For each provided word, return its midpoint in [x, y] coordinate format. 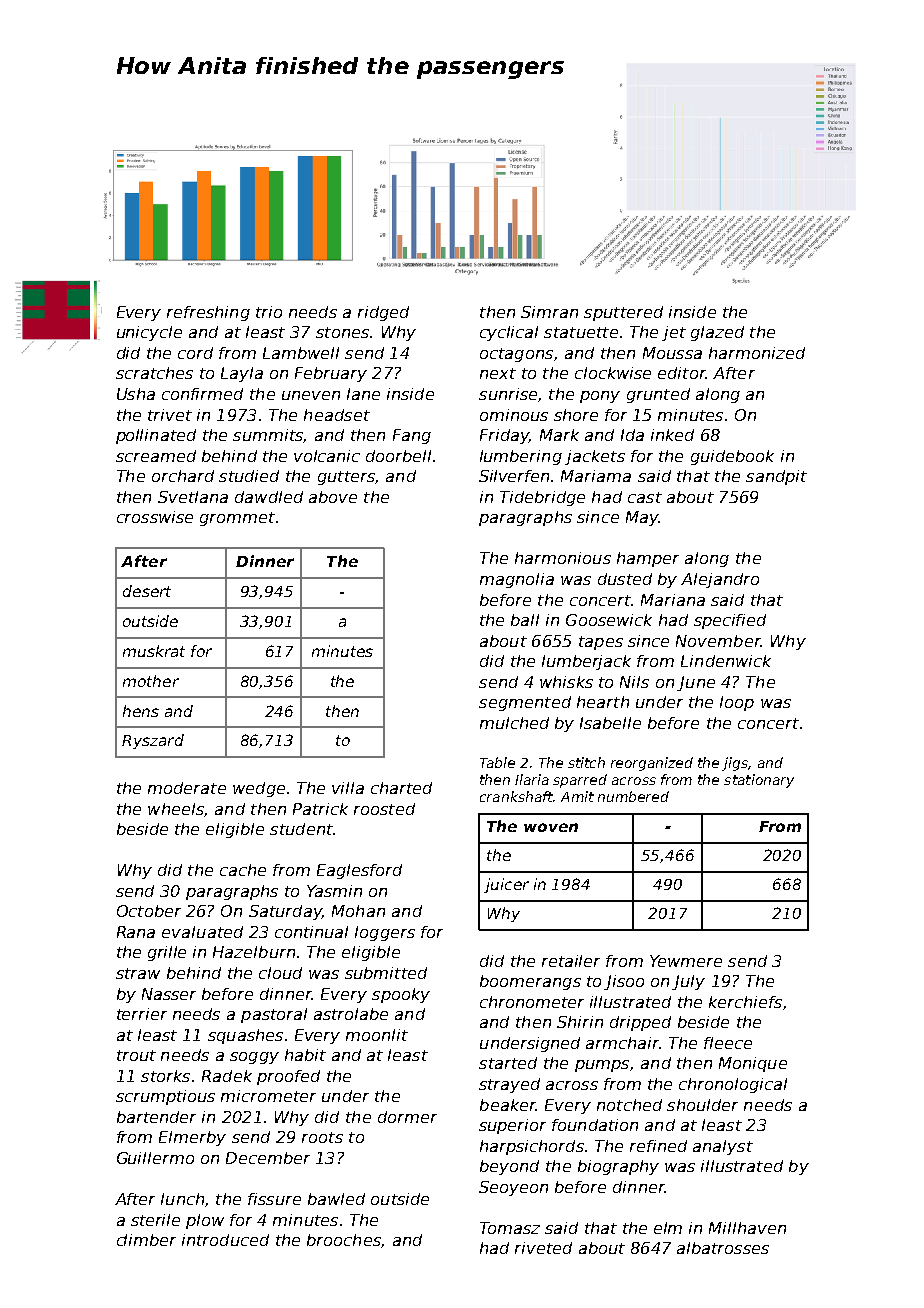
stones [342, 332]
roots [322, 1137]
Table [497, 762]
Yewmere [686, 961]
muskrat [154, 651]
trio [269, 312]
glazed [717, 333]
